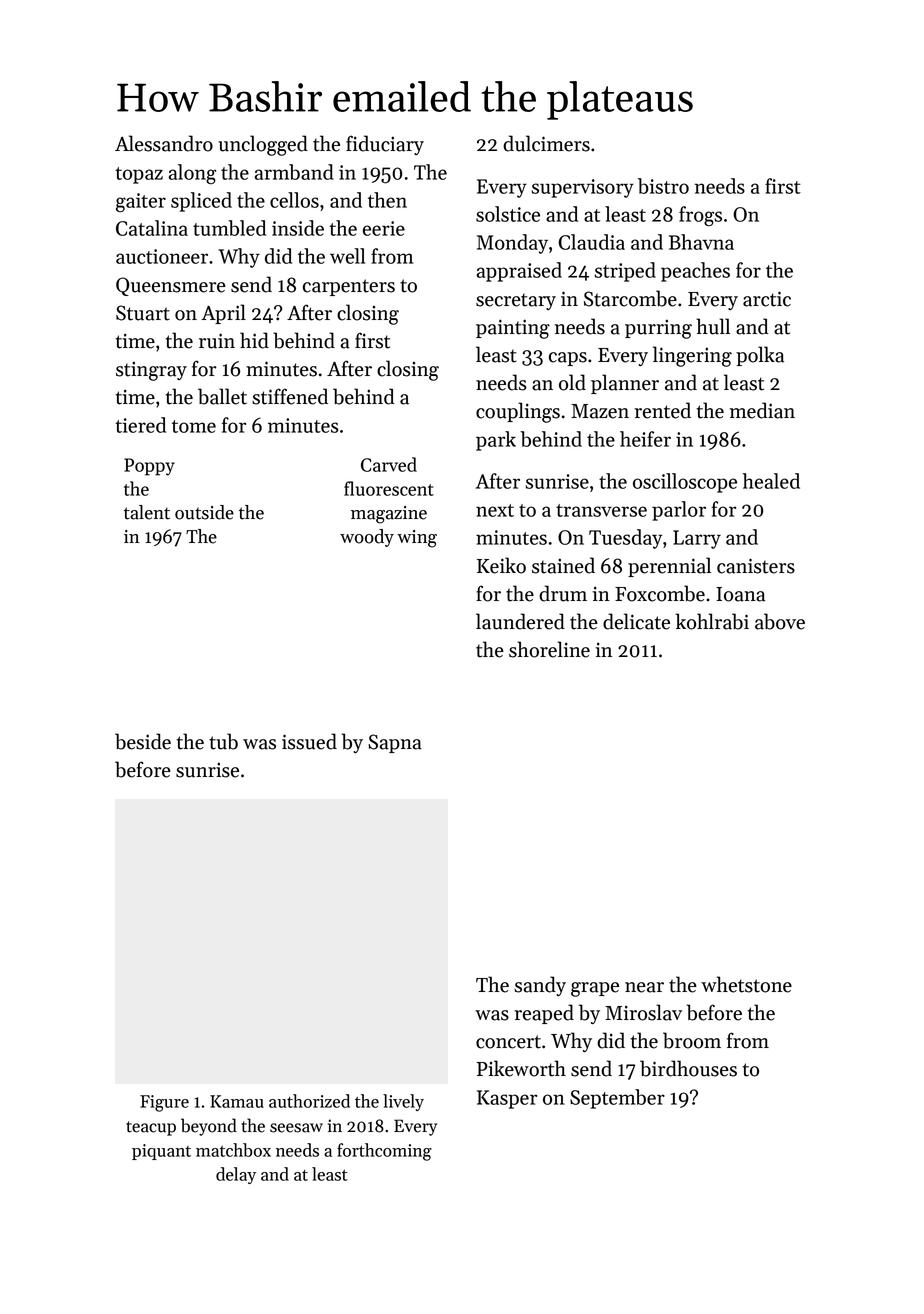  Describe the element at coordinates (644, 987) in the page. I see `near` at that location.
